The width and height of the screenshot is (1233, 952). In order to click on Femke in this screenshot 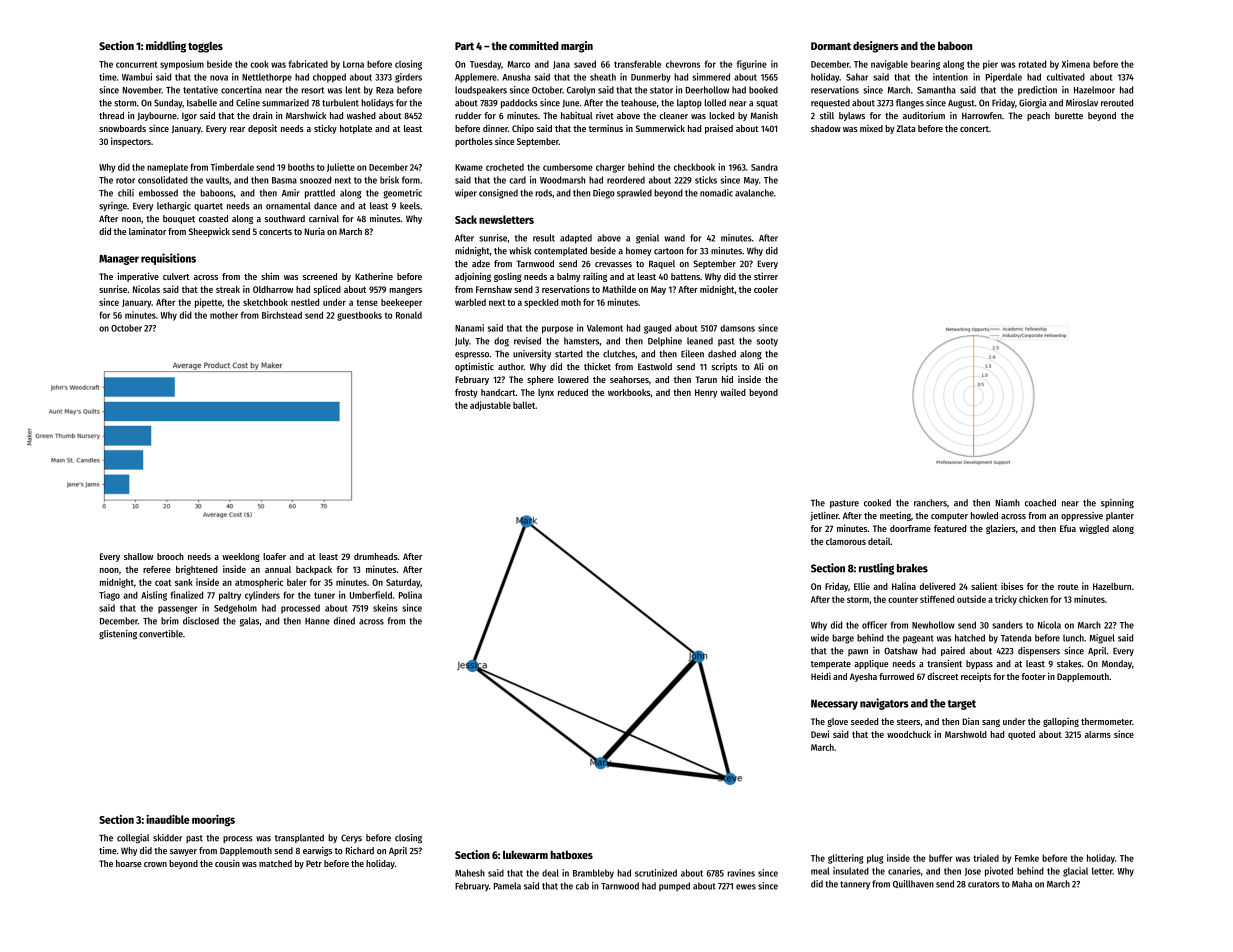, I will do `click(1027, 858)`.
